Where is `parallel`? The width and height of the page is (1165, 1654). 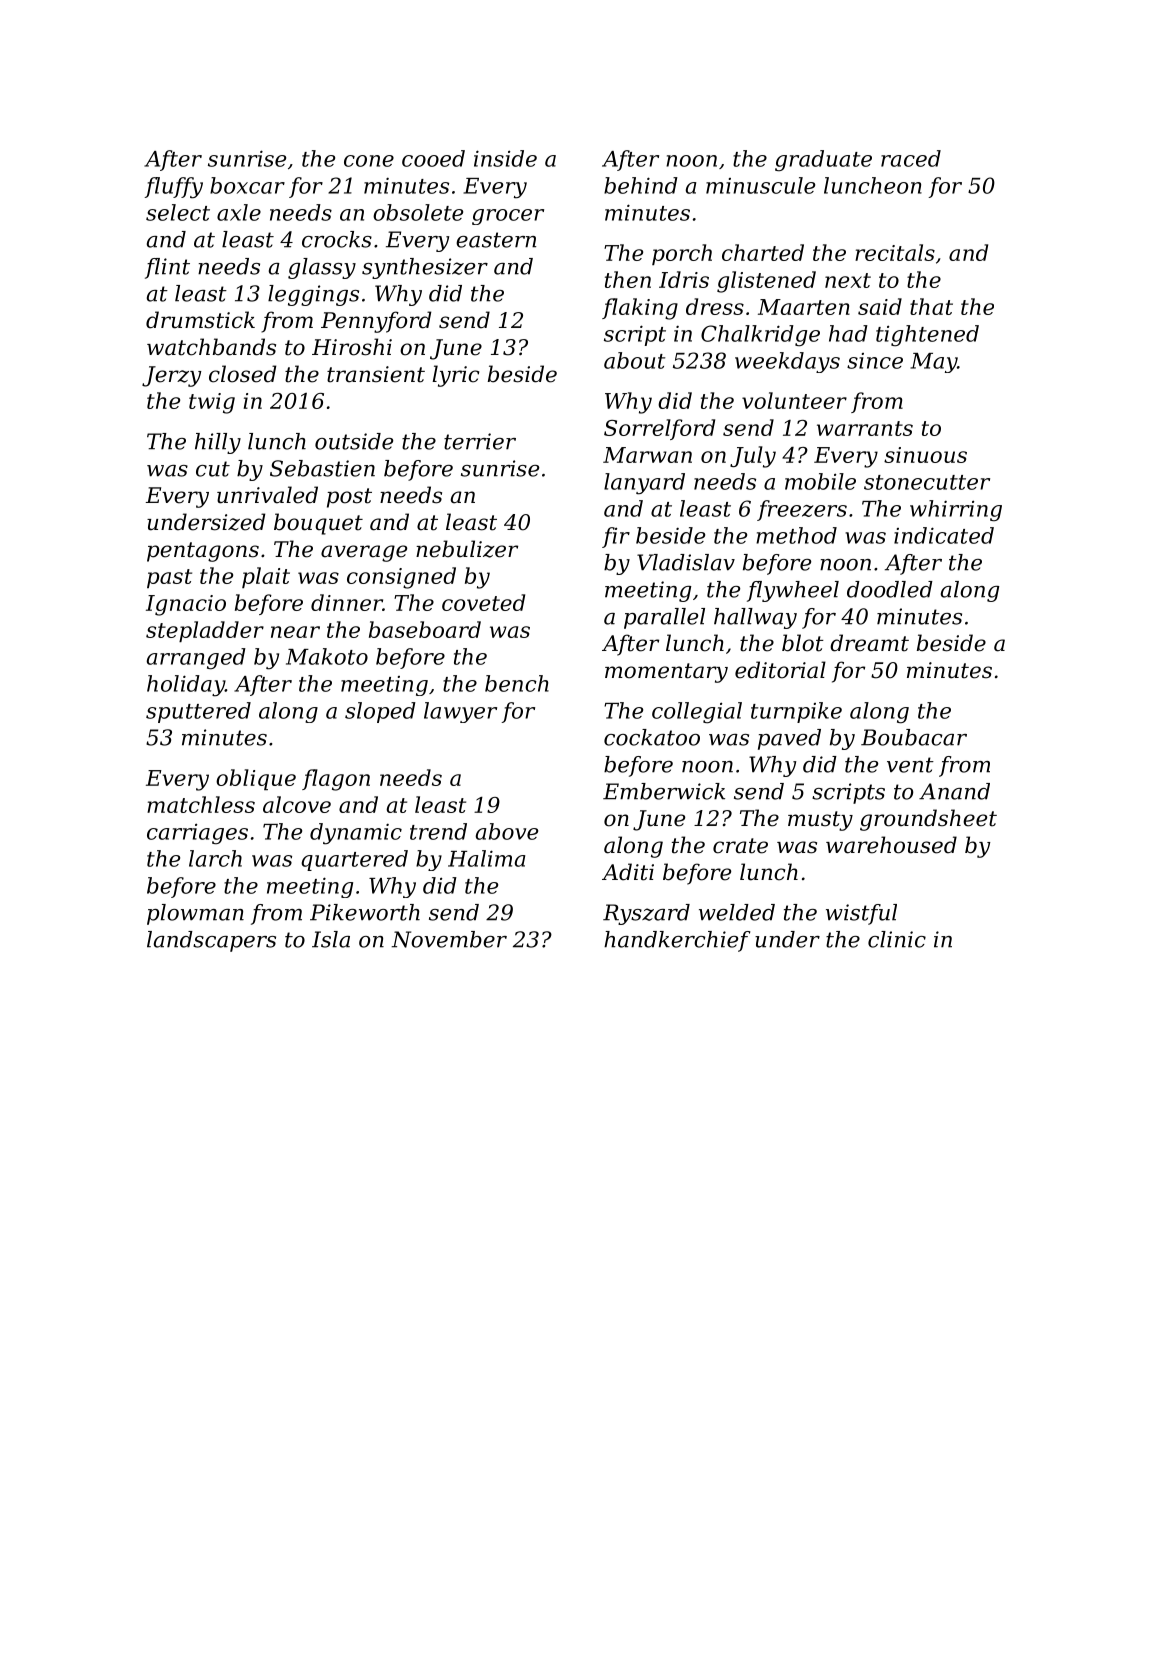
parallel is located at coordinates (664, 618).
